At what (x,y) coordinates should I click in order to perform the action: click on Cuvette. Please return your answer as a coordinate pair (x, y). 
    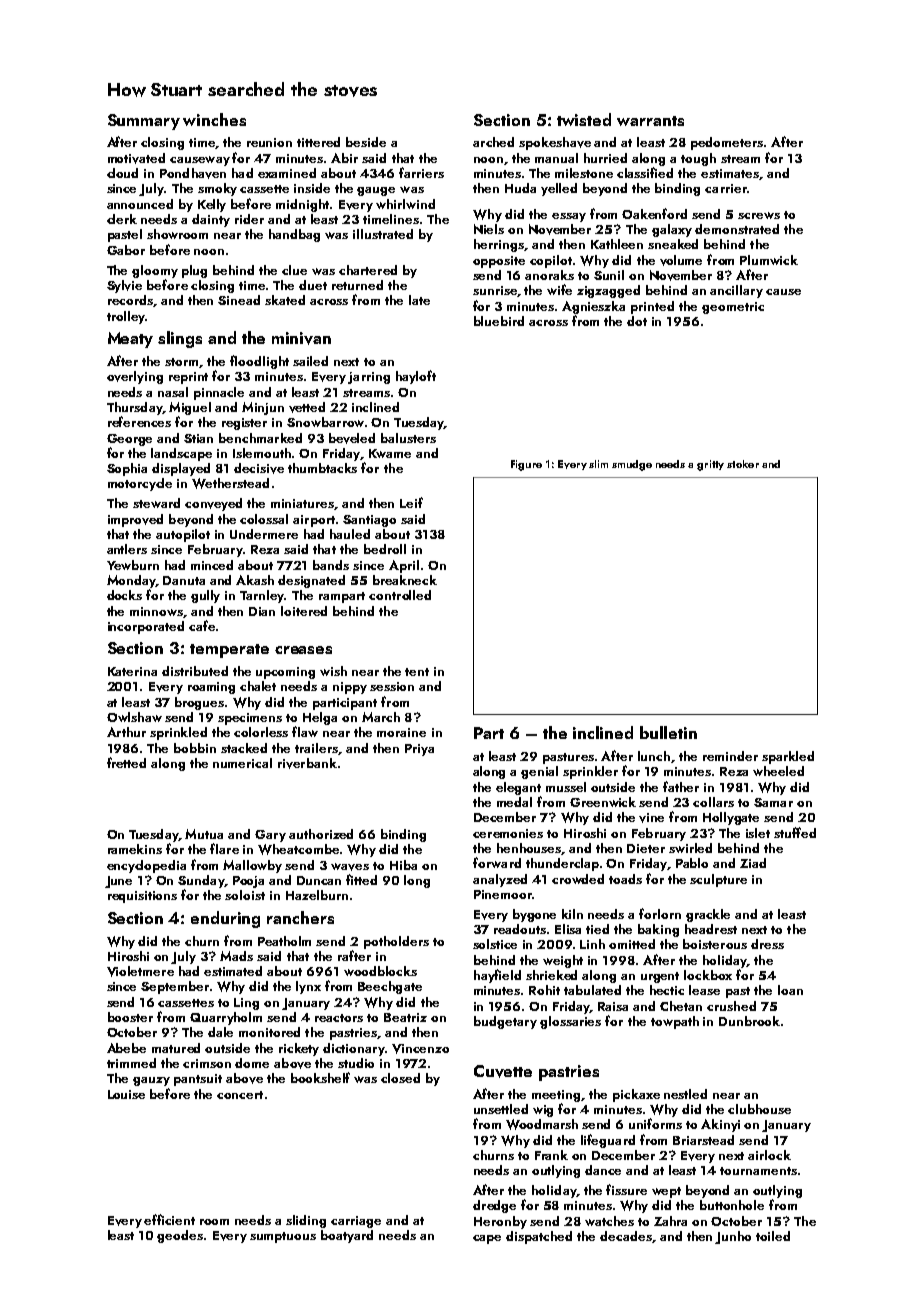
    Looking at the image, I should click on (503, 1071).
